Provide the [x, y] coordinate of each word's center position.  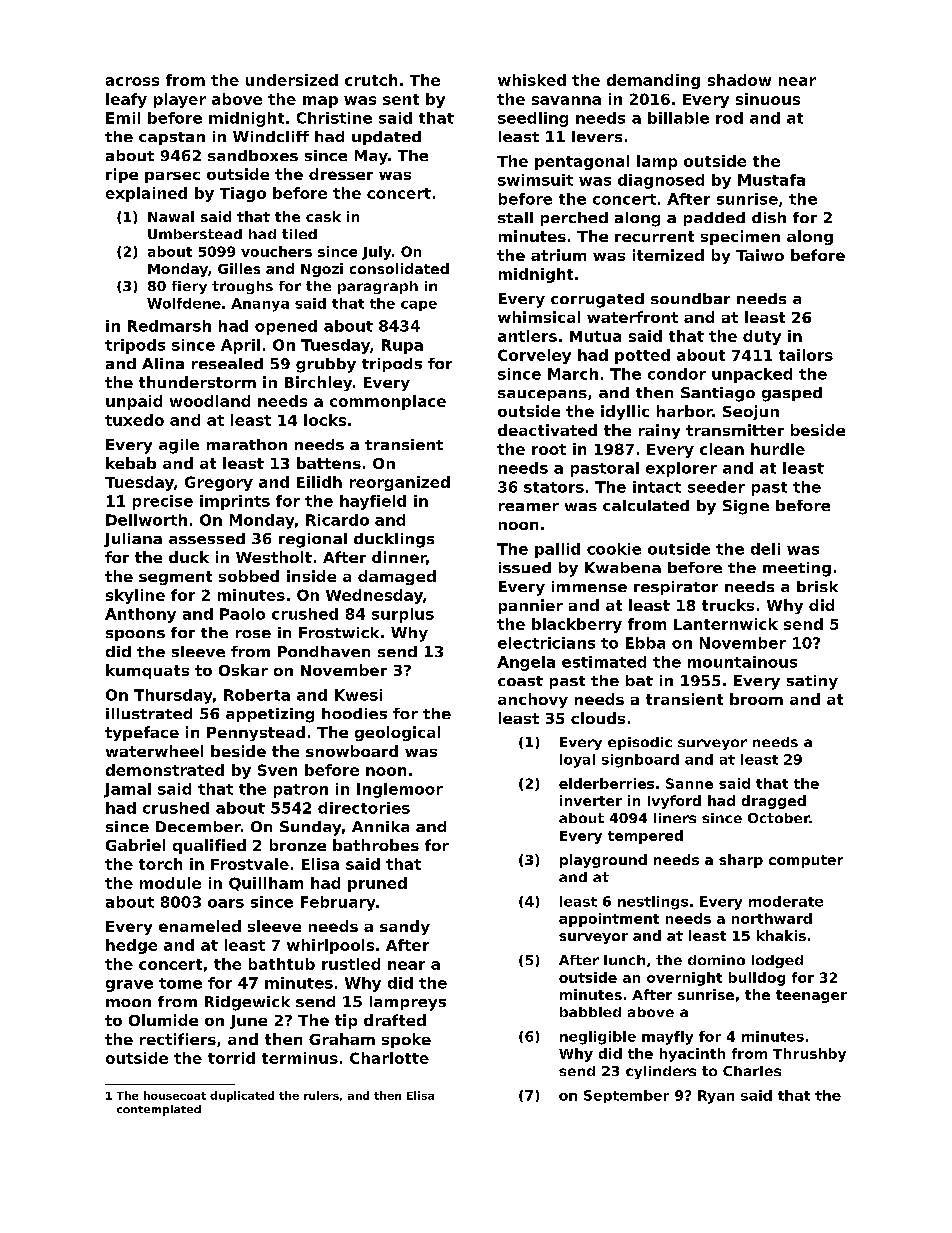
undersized [292, 80]
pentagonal [582, 162]
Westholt [274, 557]
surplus [403, 615]
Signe [746, 507]
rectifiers [178, 1039]
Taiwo [760, 255]
